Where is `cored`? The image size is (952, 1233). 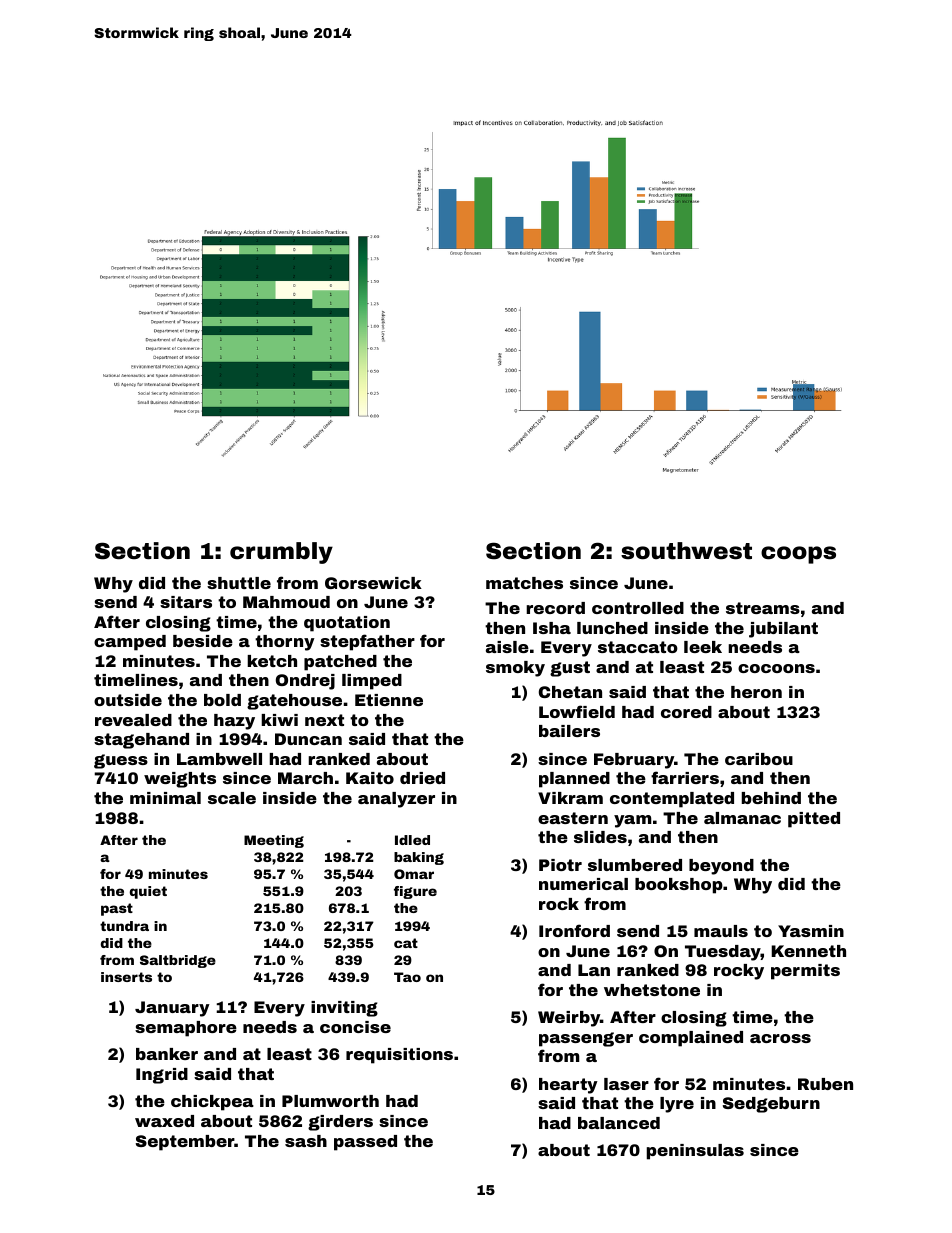
cored is located at coordinates (686, 712).
